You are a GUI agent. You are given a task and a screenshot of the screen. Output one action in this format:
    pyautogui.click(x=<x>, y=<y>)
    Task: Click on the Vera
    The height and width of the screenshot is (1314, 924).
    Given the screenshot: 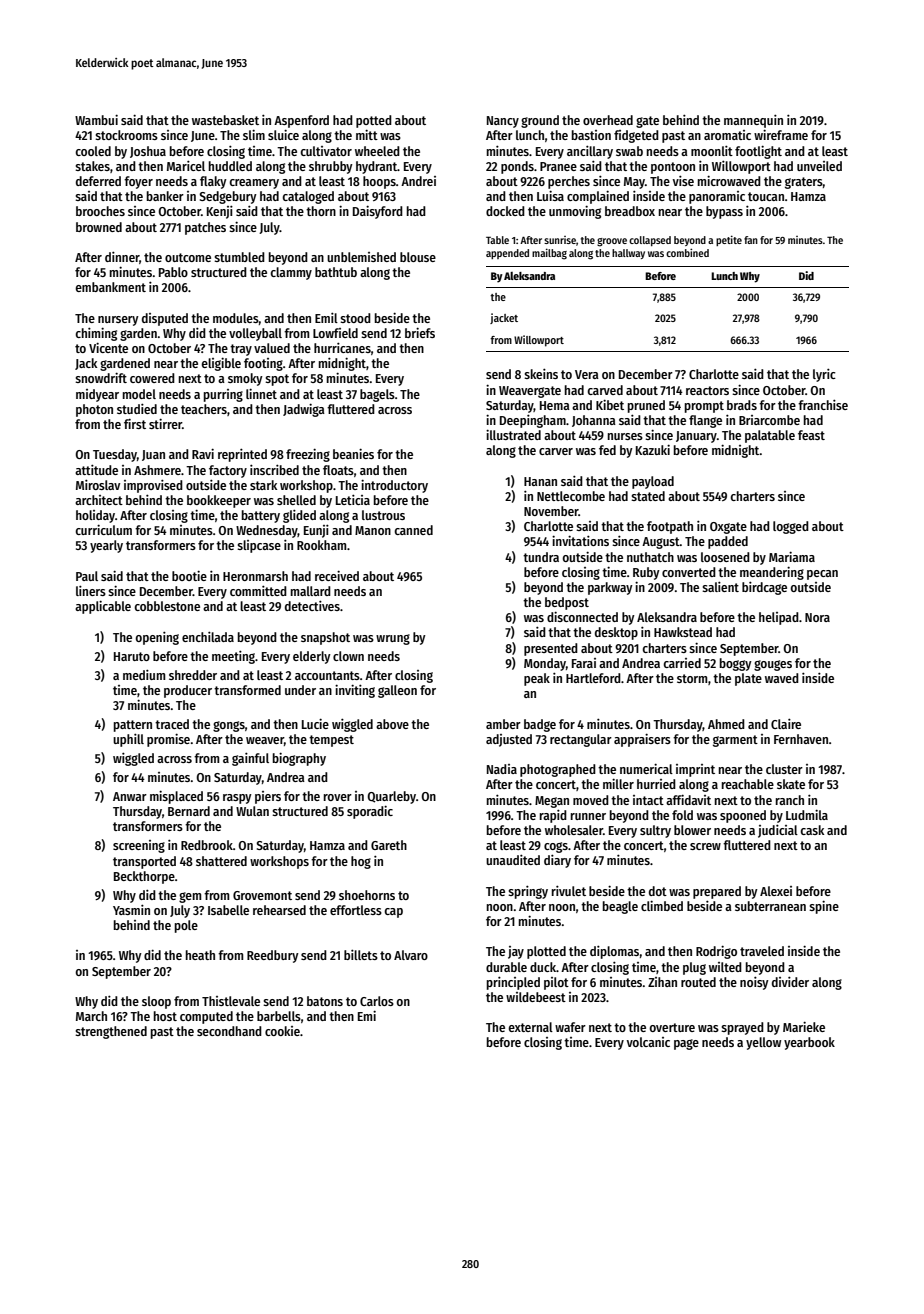 What is the action you would take?
    pyautogui.click(x=587, y=374)
